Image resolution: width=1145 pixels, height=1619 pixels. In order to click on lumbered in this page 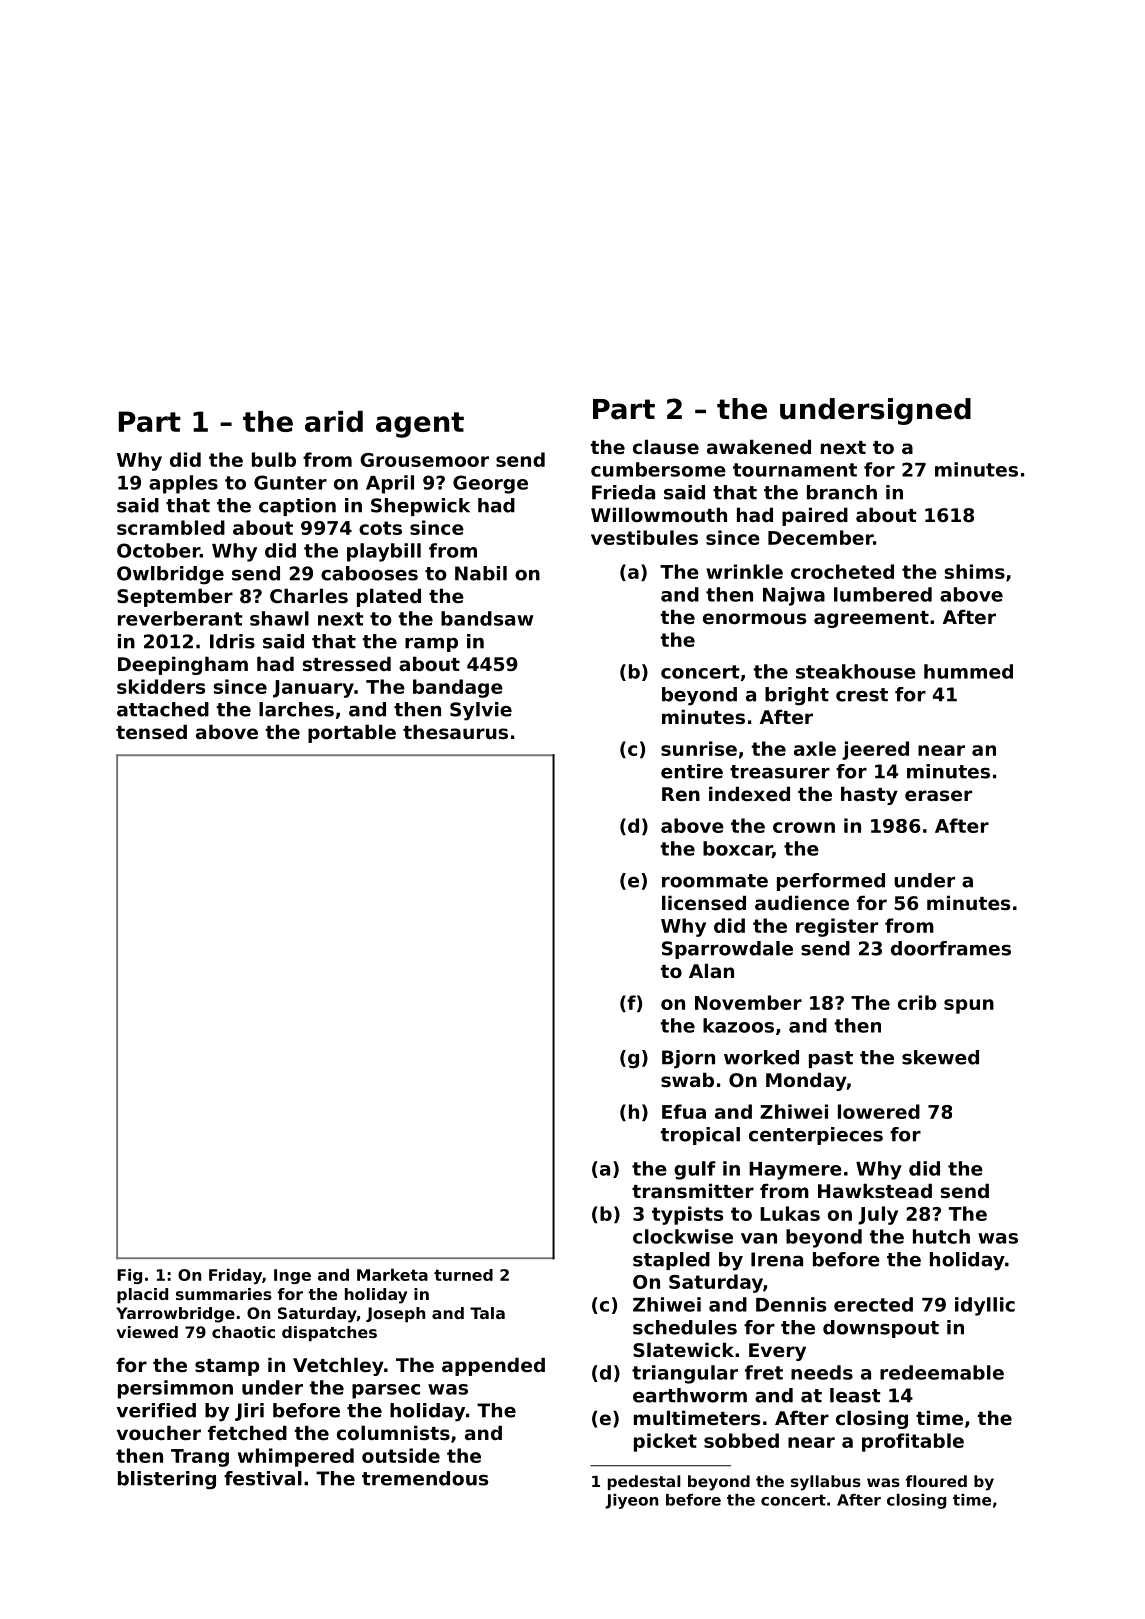, I will do `click(883, 594)`.
